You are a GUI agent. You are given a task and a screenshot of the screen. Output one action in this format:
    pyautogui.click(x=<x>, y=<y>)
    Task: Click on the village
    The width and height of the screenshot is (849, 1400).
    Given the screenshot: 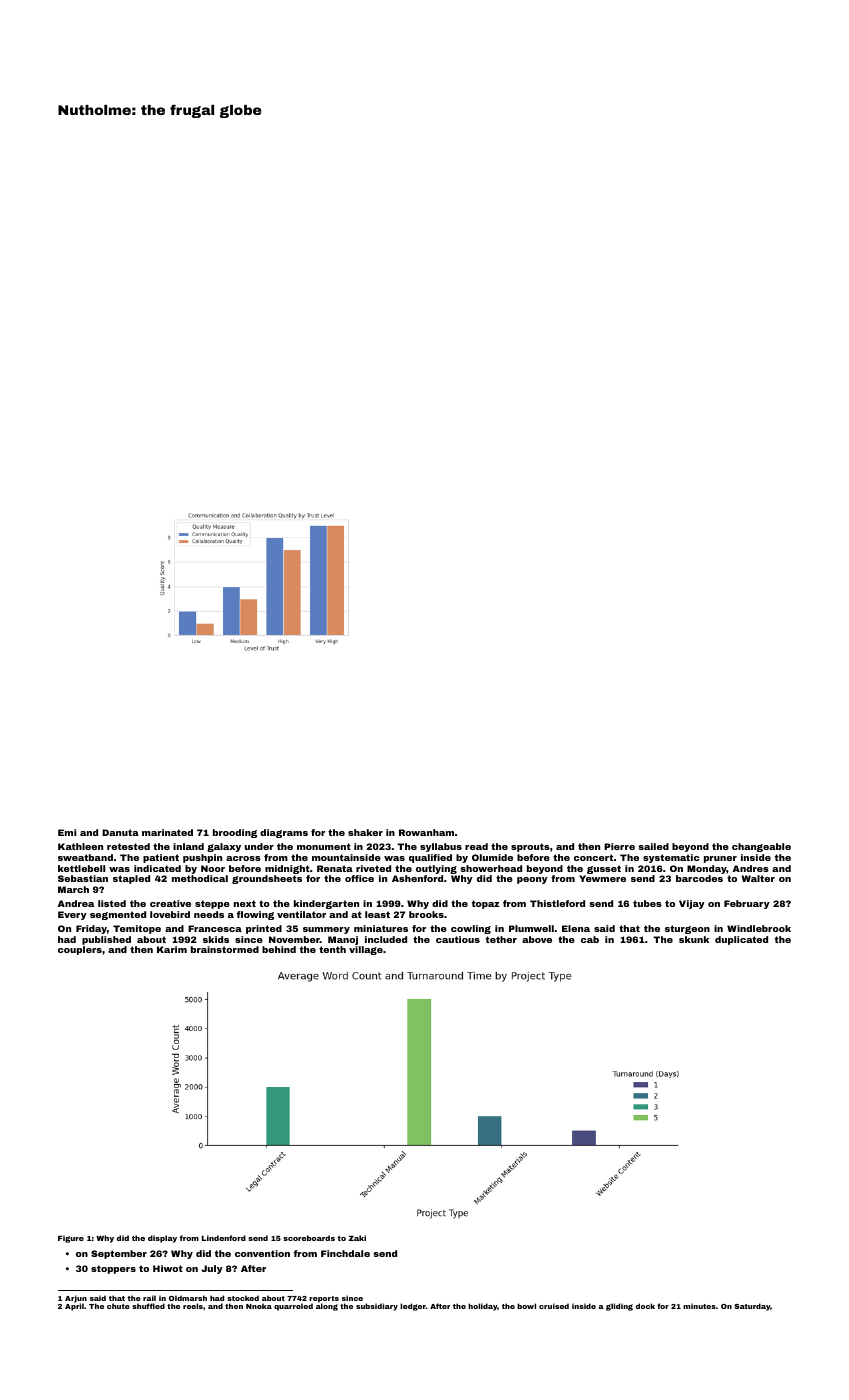 What is the action you would take?
    pyautogui.click(x=366, y=950)
